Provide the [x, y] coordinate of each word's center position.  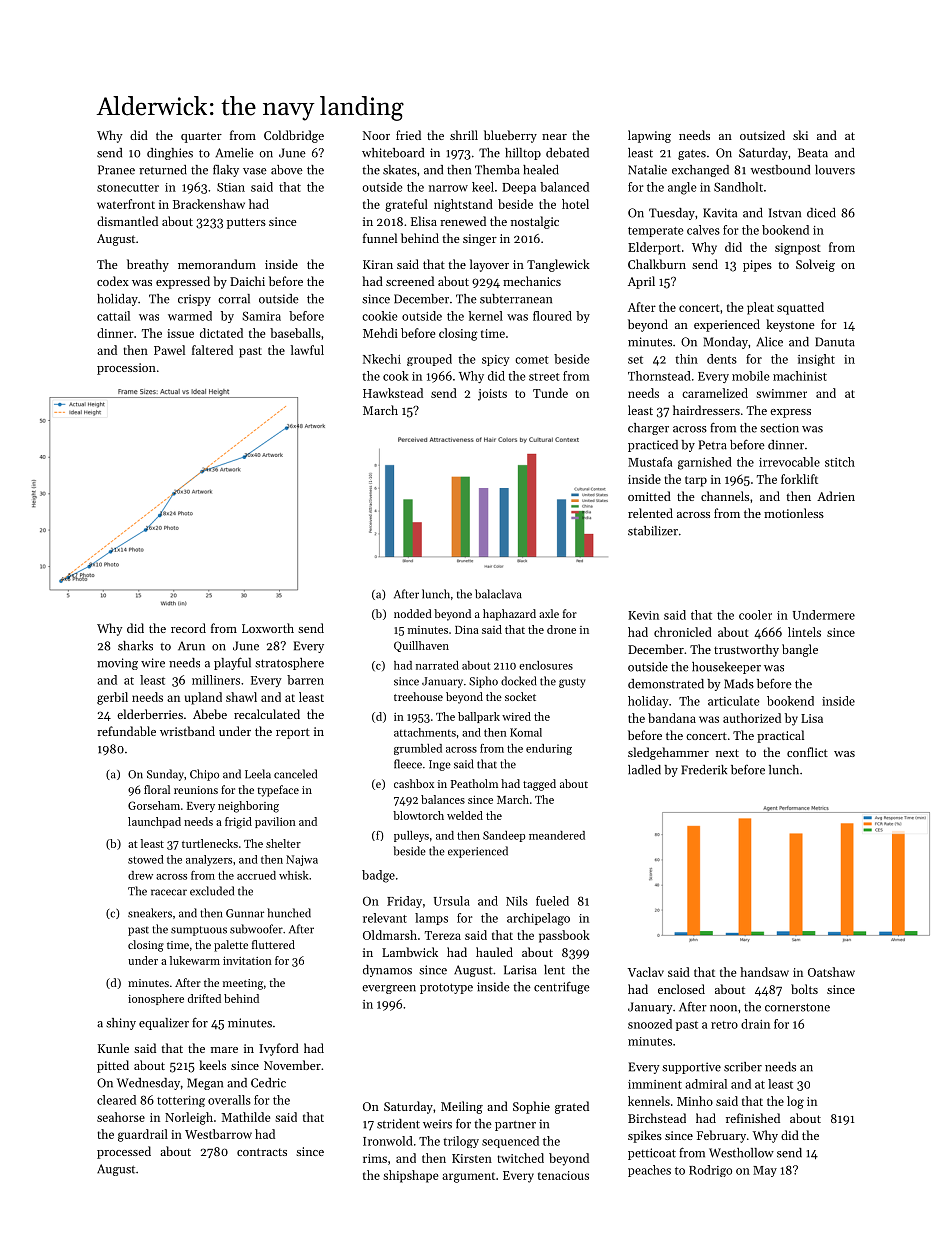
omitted [649, 496]
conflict [807, 752]
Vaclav [646, 972]
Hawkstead [393, 393]
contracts [262, 1152]
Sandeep [504, 836]
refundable [126, 731]
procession [126, 369]
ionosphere [156, 999]
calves [703, 230]
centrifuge [562, 987]
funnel [380, 238]
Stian [231, 187]
